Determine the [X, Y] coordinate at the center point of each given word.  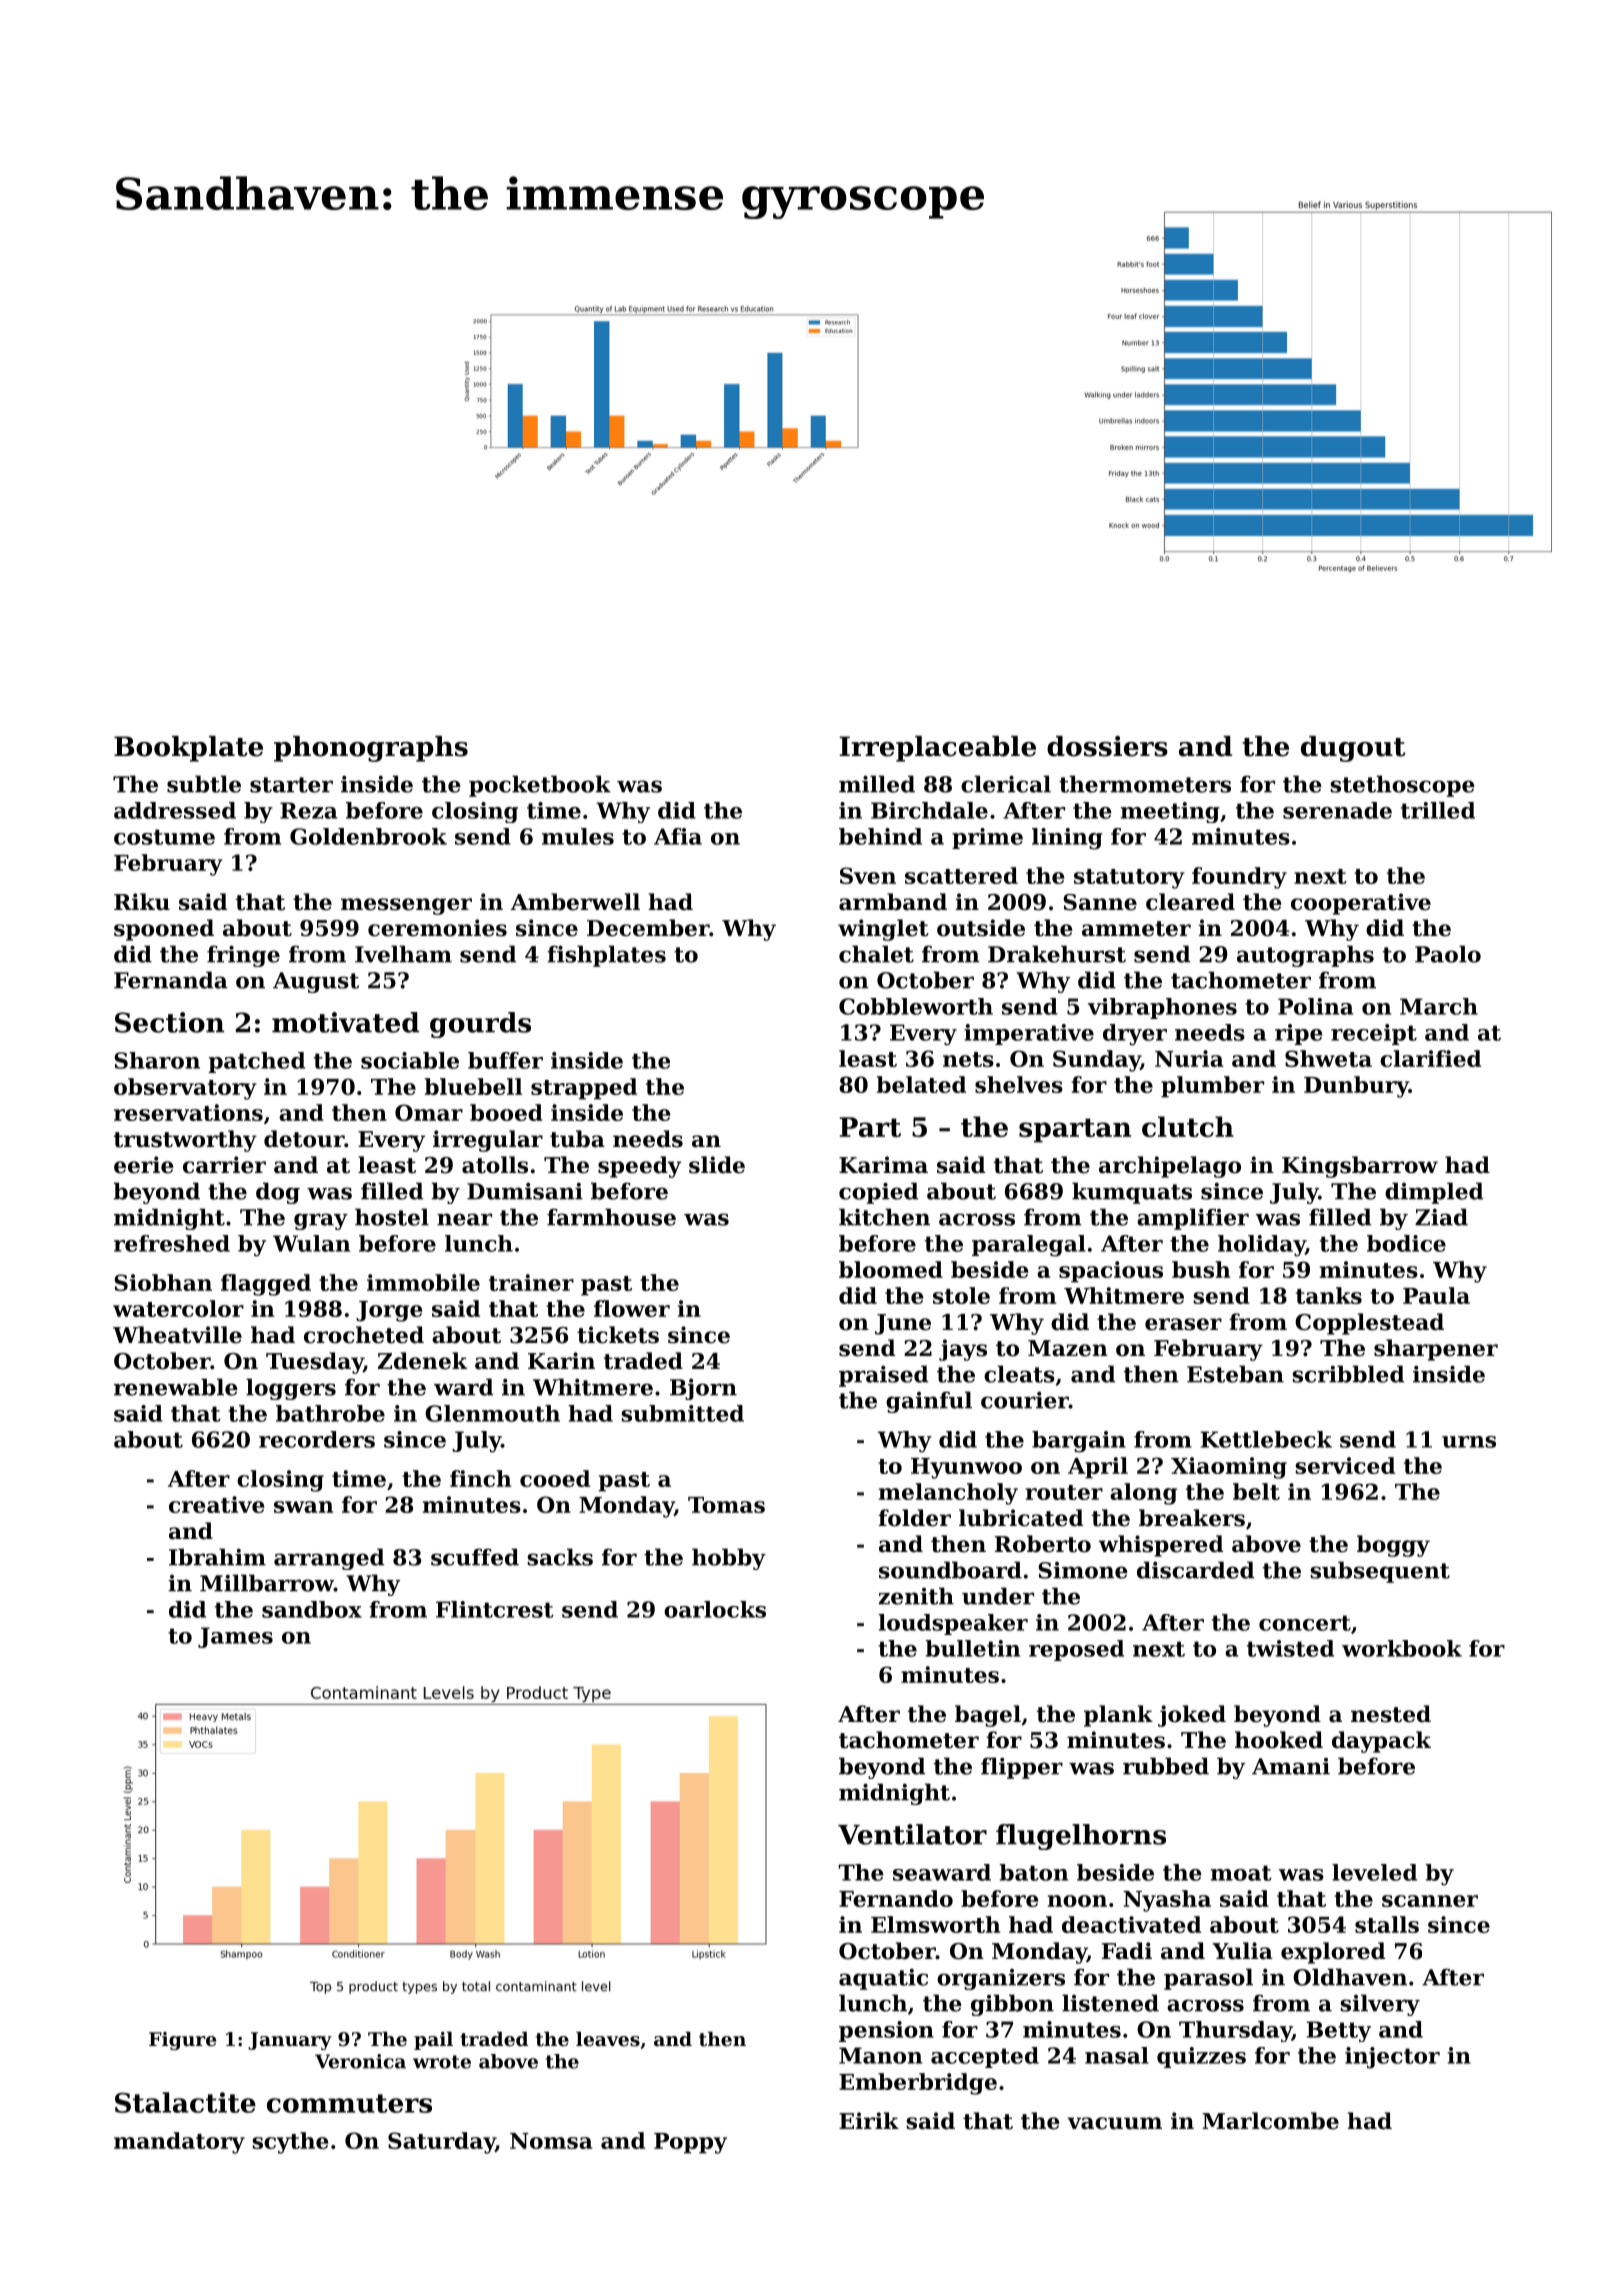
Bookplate [188, 749]
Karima [883, 1165]
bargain [1079, 1442]
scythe [290, 2143]
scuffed [475, 1557]
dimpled [1434, 1193]
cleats [1019, 1374]
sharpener [1436, 1350]
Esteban [1235, 1374]
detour [304, 1139]
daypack [1381, 1742]
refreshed [172, 1243]
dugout [1353, 749]
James [235, 1637]
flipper [1022, 1768]
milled [877, 784]
